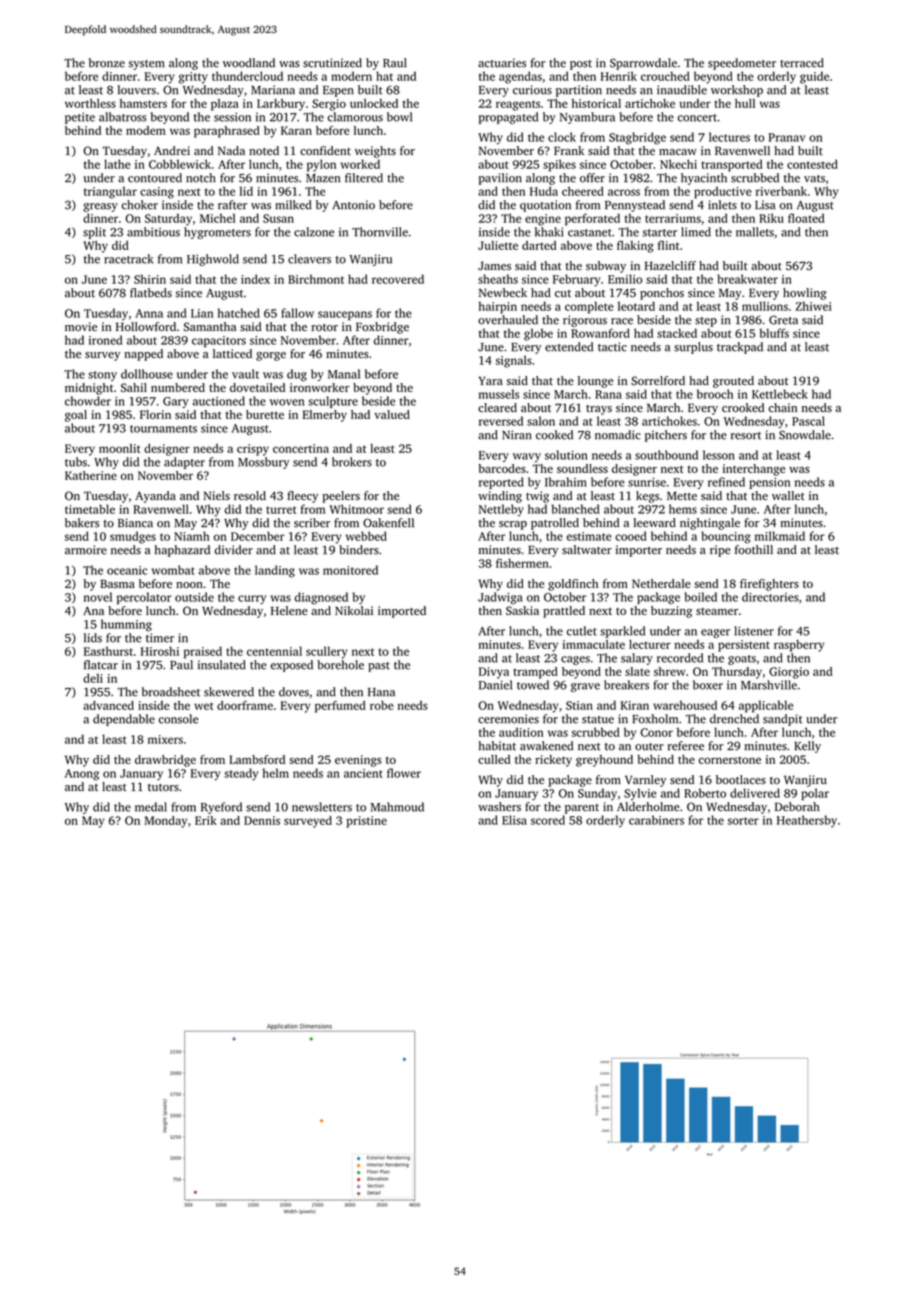  What do you see at coordinates (395, 63) in the screenshot?
I see `Raul` at bounding box center [395, 63].
